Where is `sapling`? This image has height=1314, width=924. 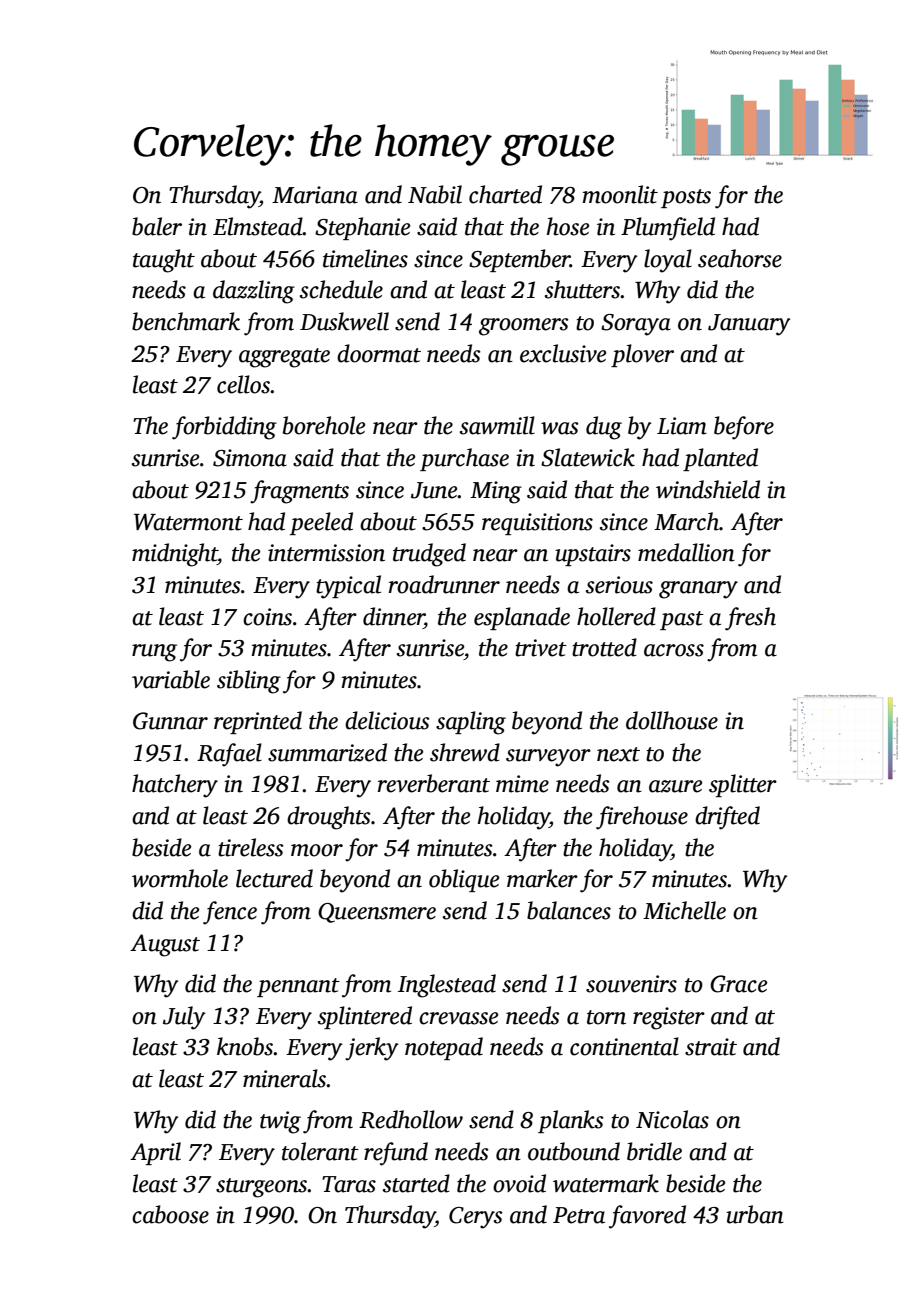 sapling is located at coordinates (471, 723).
